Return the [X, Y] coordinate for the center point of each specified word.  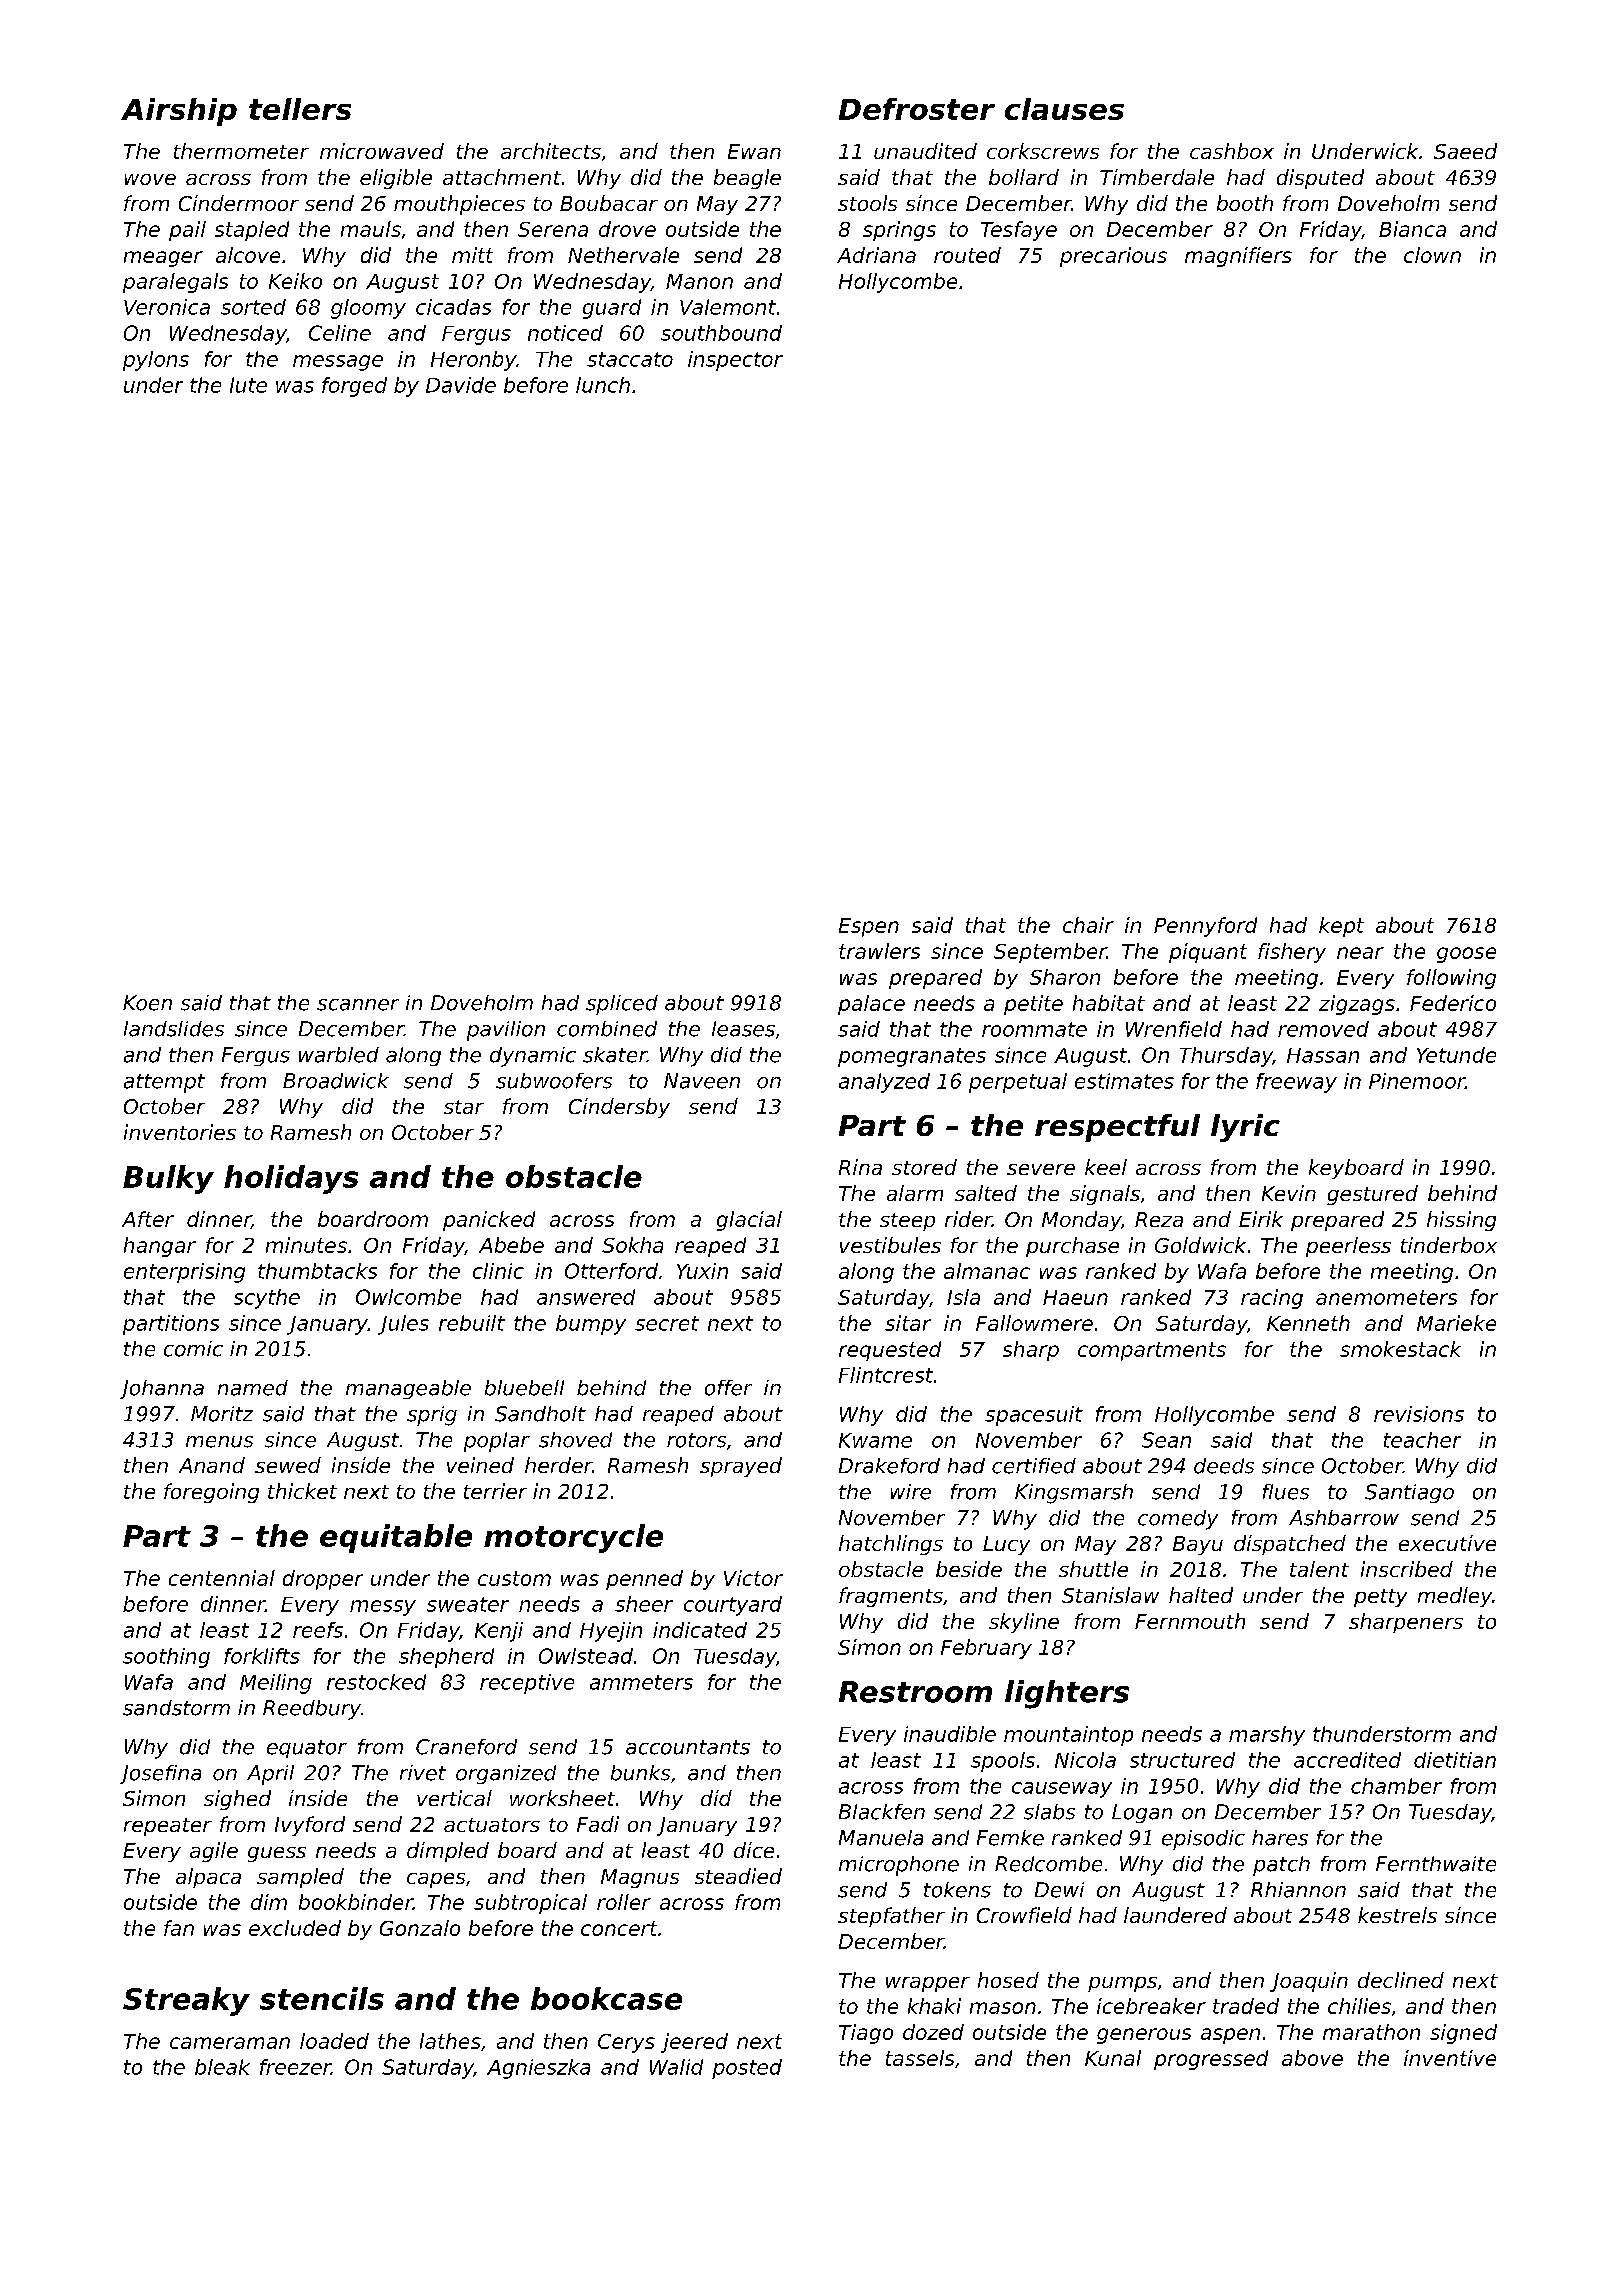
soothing [166, 1658]
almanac [987, 1271]
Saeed [1465, 151]
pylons [156, 361]
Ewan [754, 151]
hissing [1461, 1221]
